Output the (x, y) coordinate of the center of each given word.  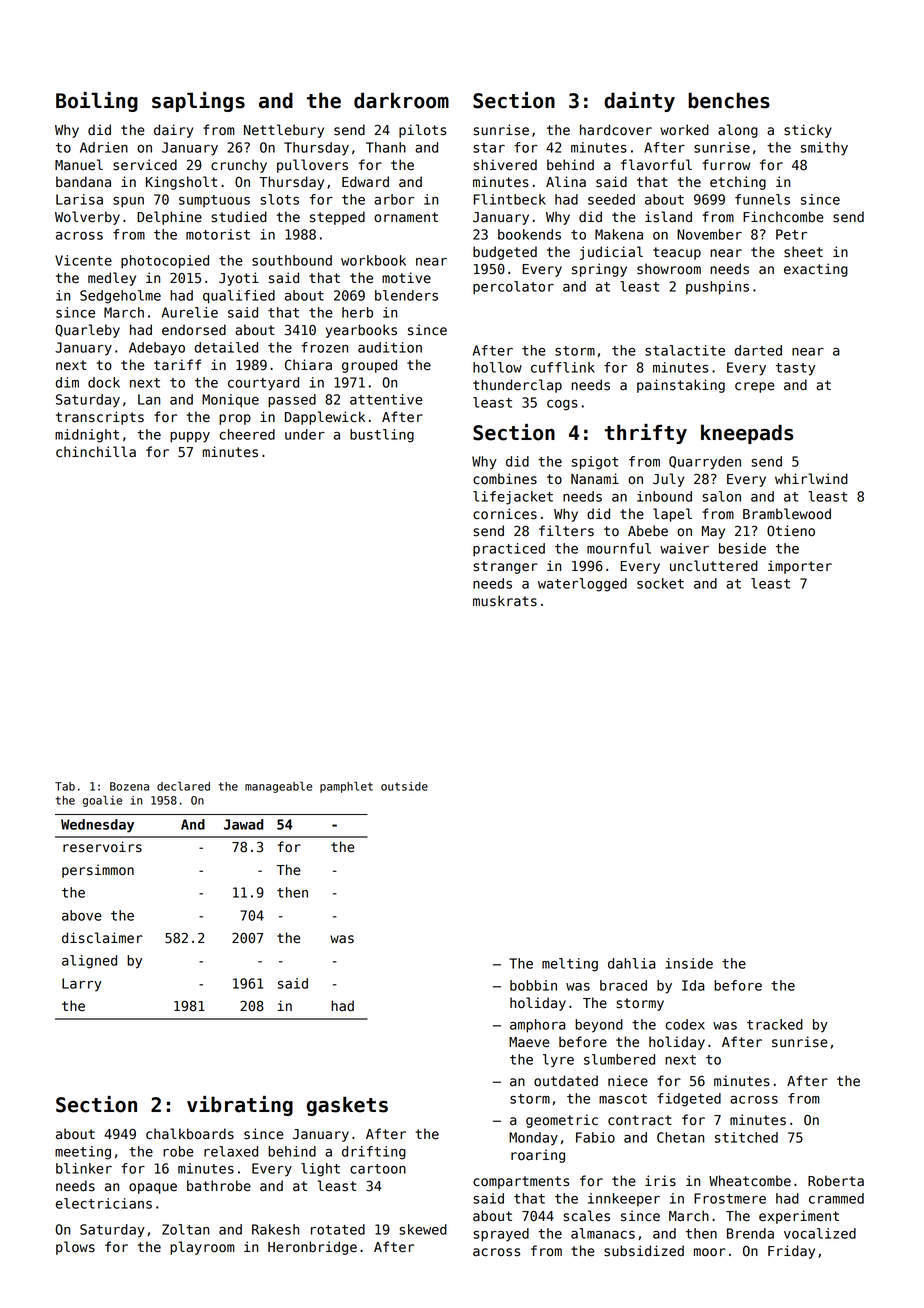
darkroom (401, 100)
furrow (726, 165)
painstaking (681, 386)
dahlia (632, 963)
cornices (505, 514)
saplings (198, 102)
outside (404, 786)
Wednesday (97, 826)
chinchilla (96, 452)
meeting (83, 1153)
